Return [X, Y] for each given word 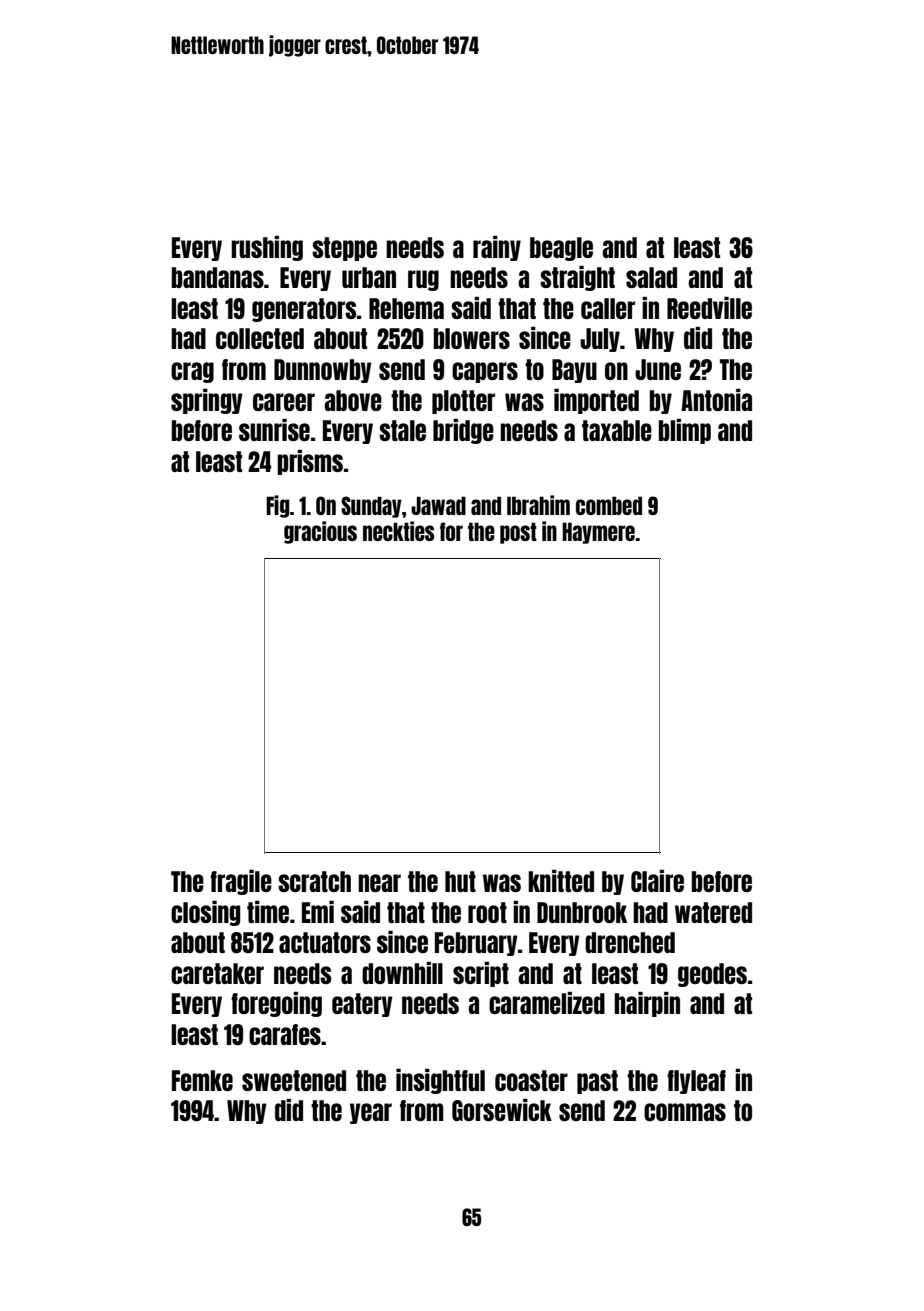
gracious [320, 532]
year [371, 1113]
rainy [497, 248]
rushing [267, 248]
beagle [561, 249]
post [518, 533]
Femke [202, 1080]
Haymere [598, 533]
